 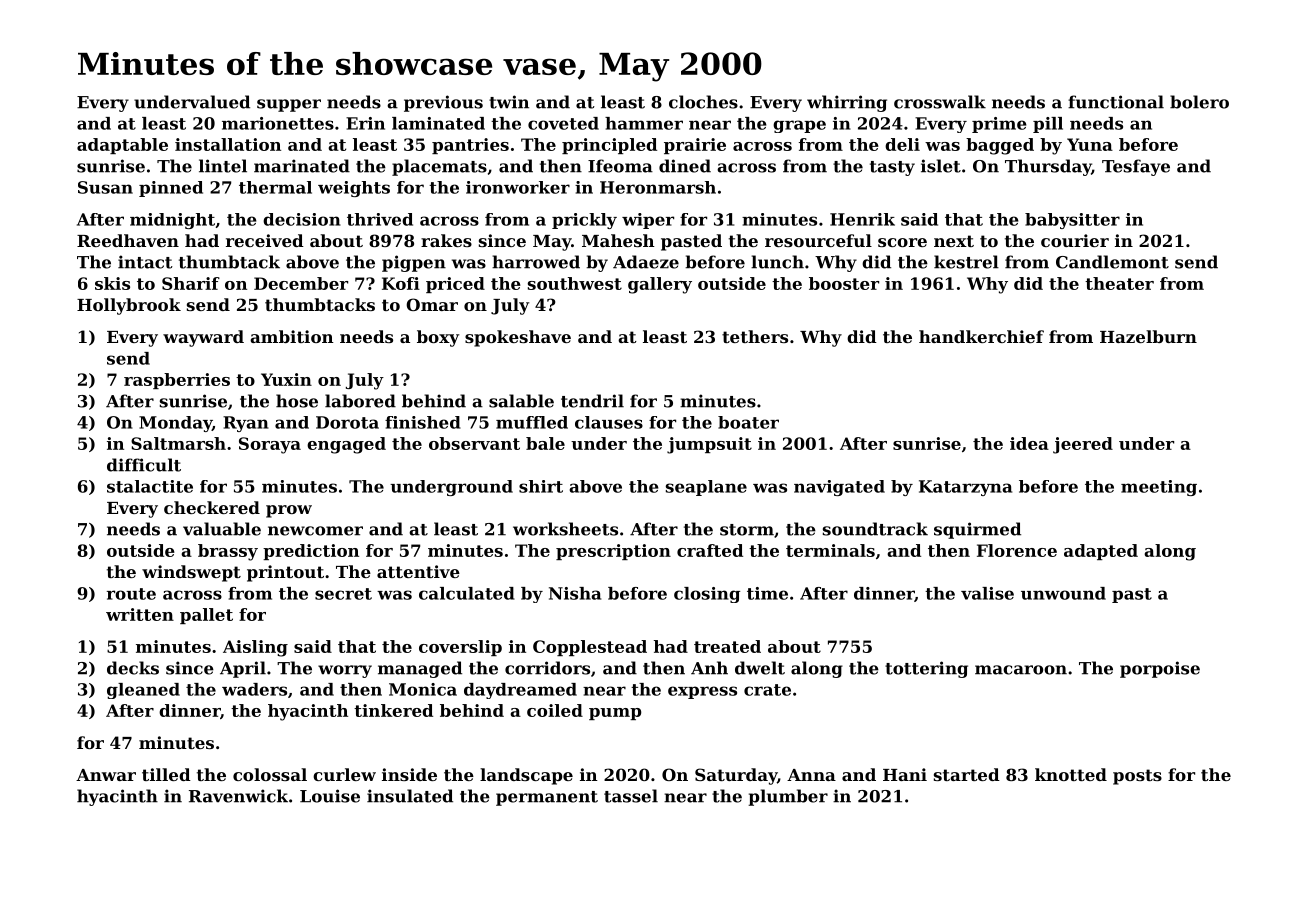 I want to click on pill, so click(x=1048, y=125).
